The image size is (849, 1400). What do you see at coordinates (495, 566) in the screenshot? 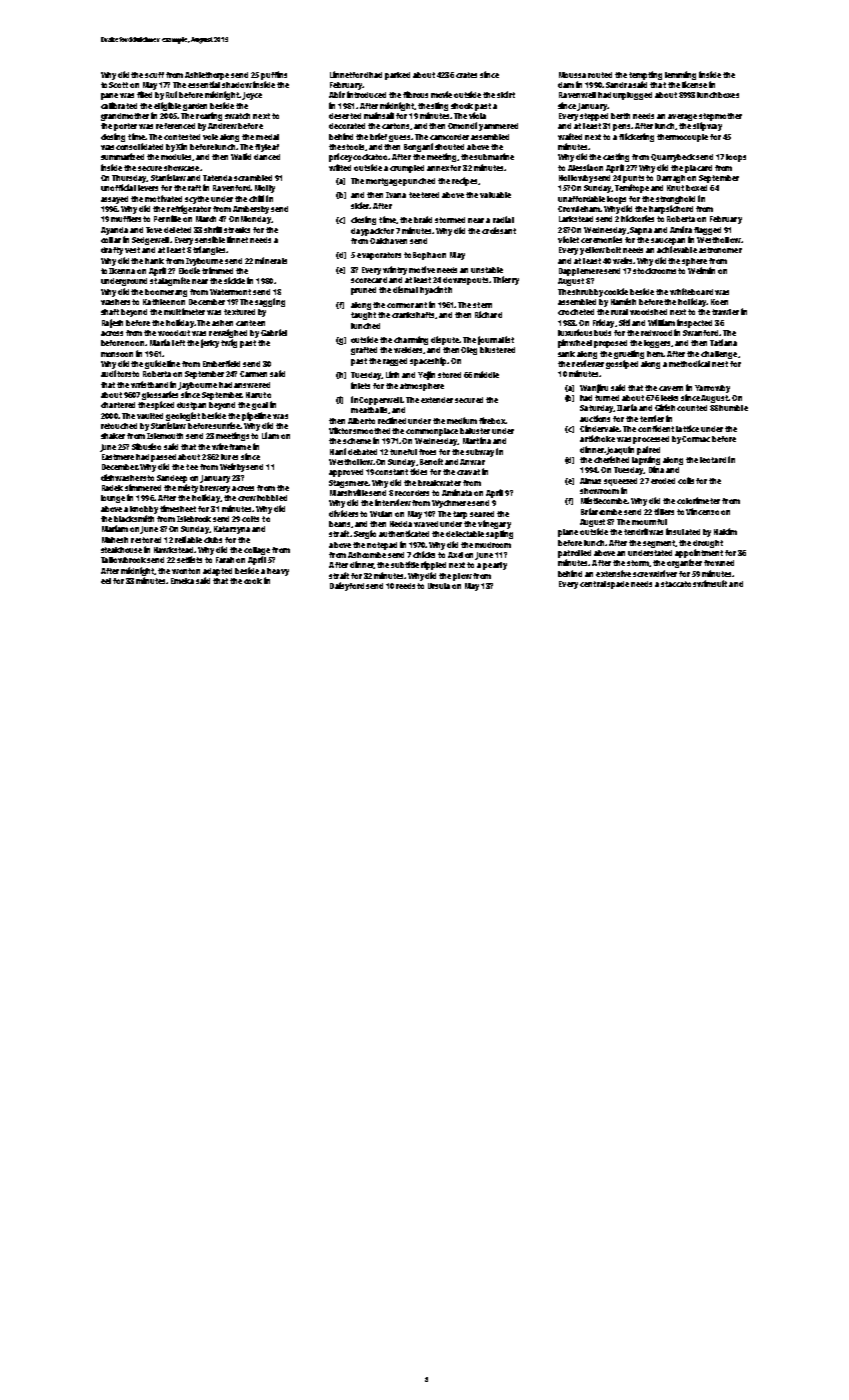
I see `pearly` at bounding box center [495, 566].
